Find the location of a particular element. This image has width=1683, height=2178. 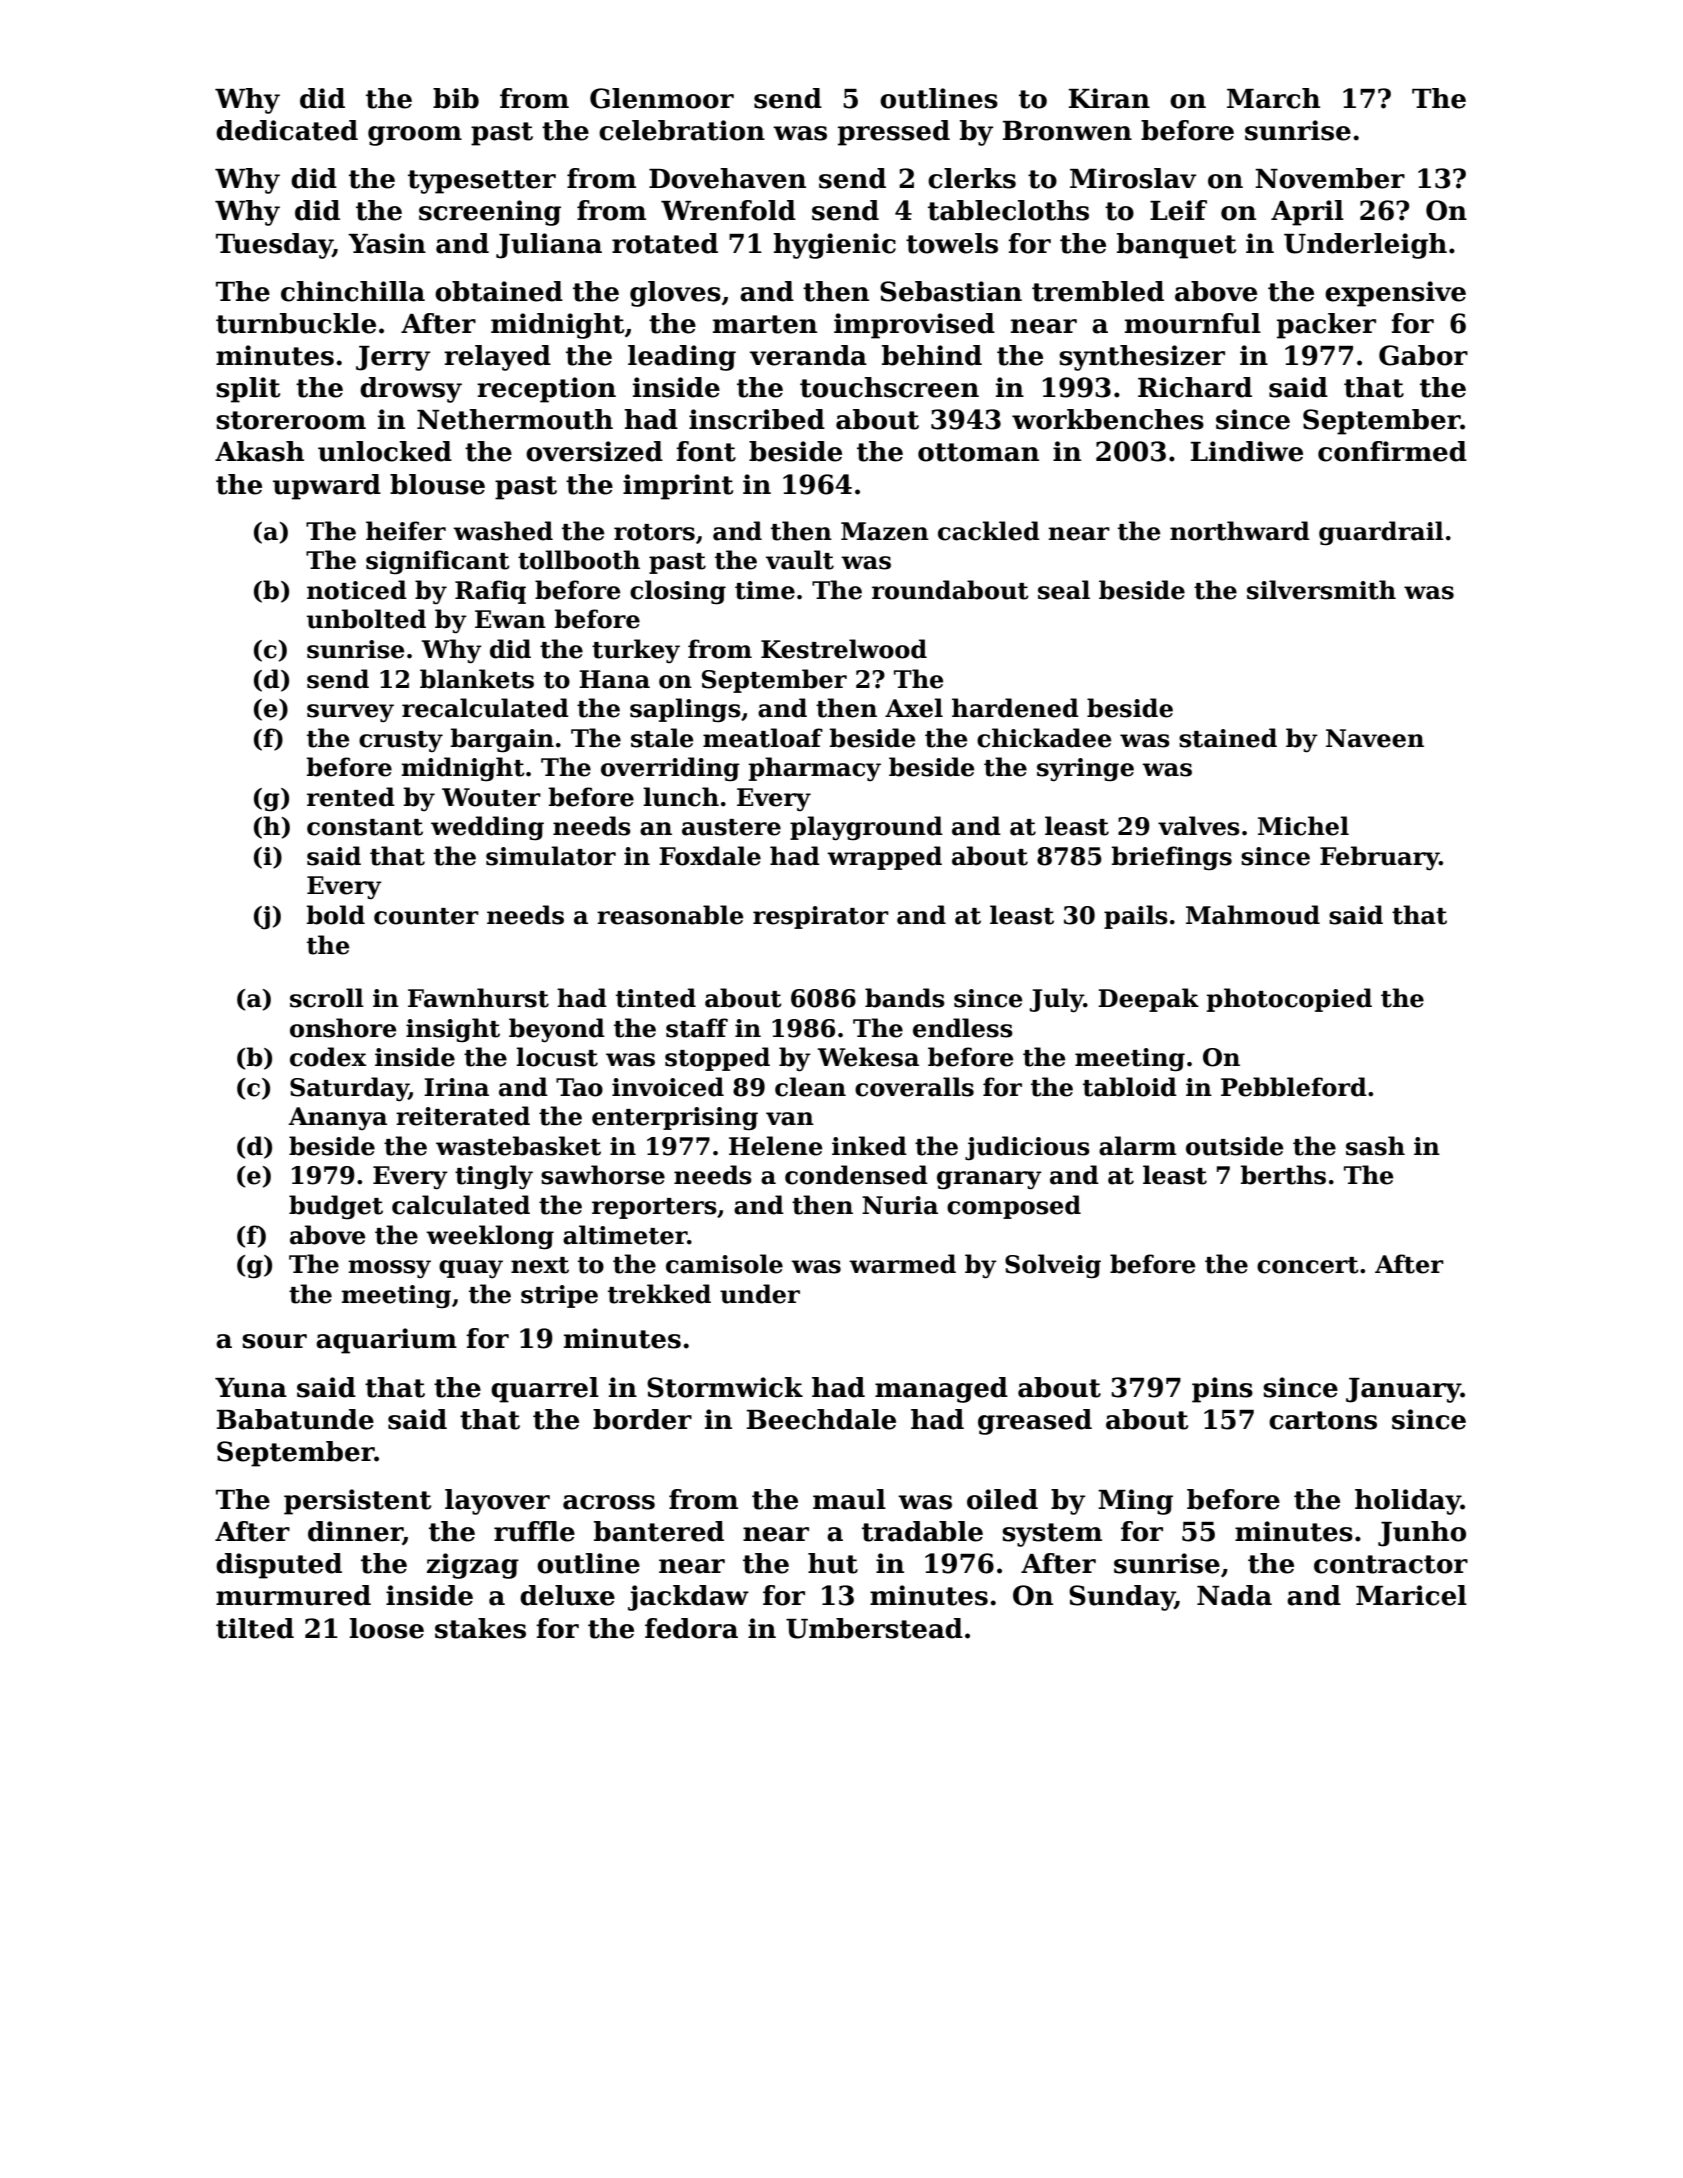

northward is located at coordinates (1240, 531).
